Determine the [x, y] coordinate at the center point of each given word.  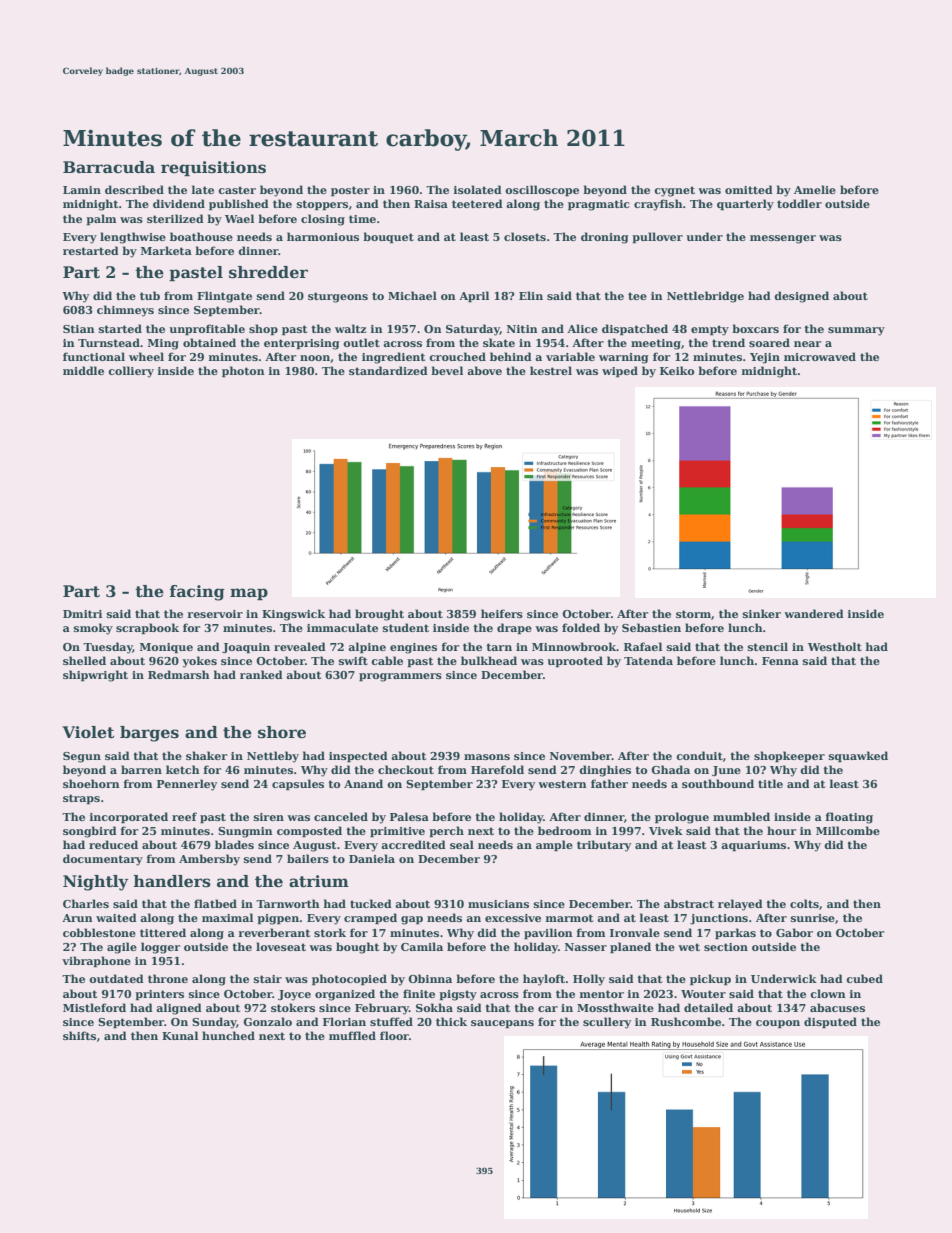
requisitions [213, 168]
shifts [79, 1035]
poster [350, 191]
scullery [607, 1023]
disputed [830, 1023]
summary [856, 331]
